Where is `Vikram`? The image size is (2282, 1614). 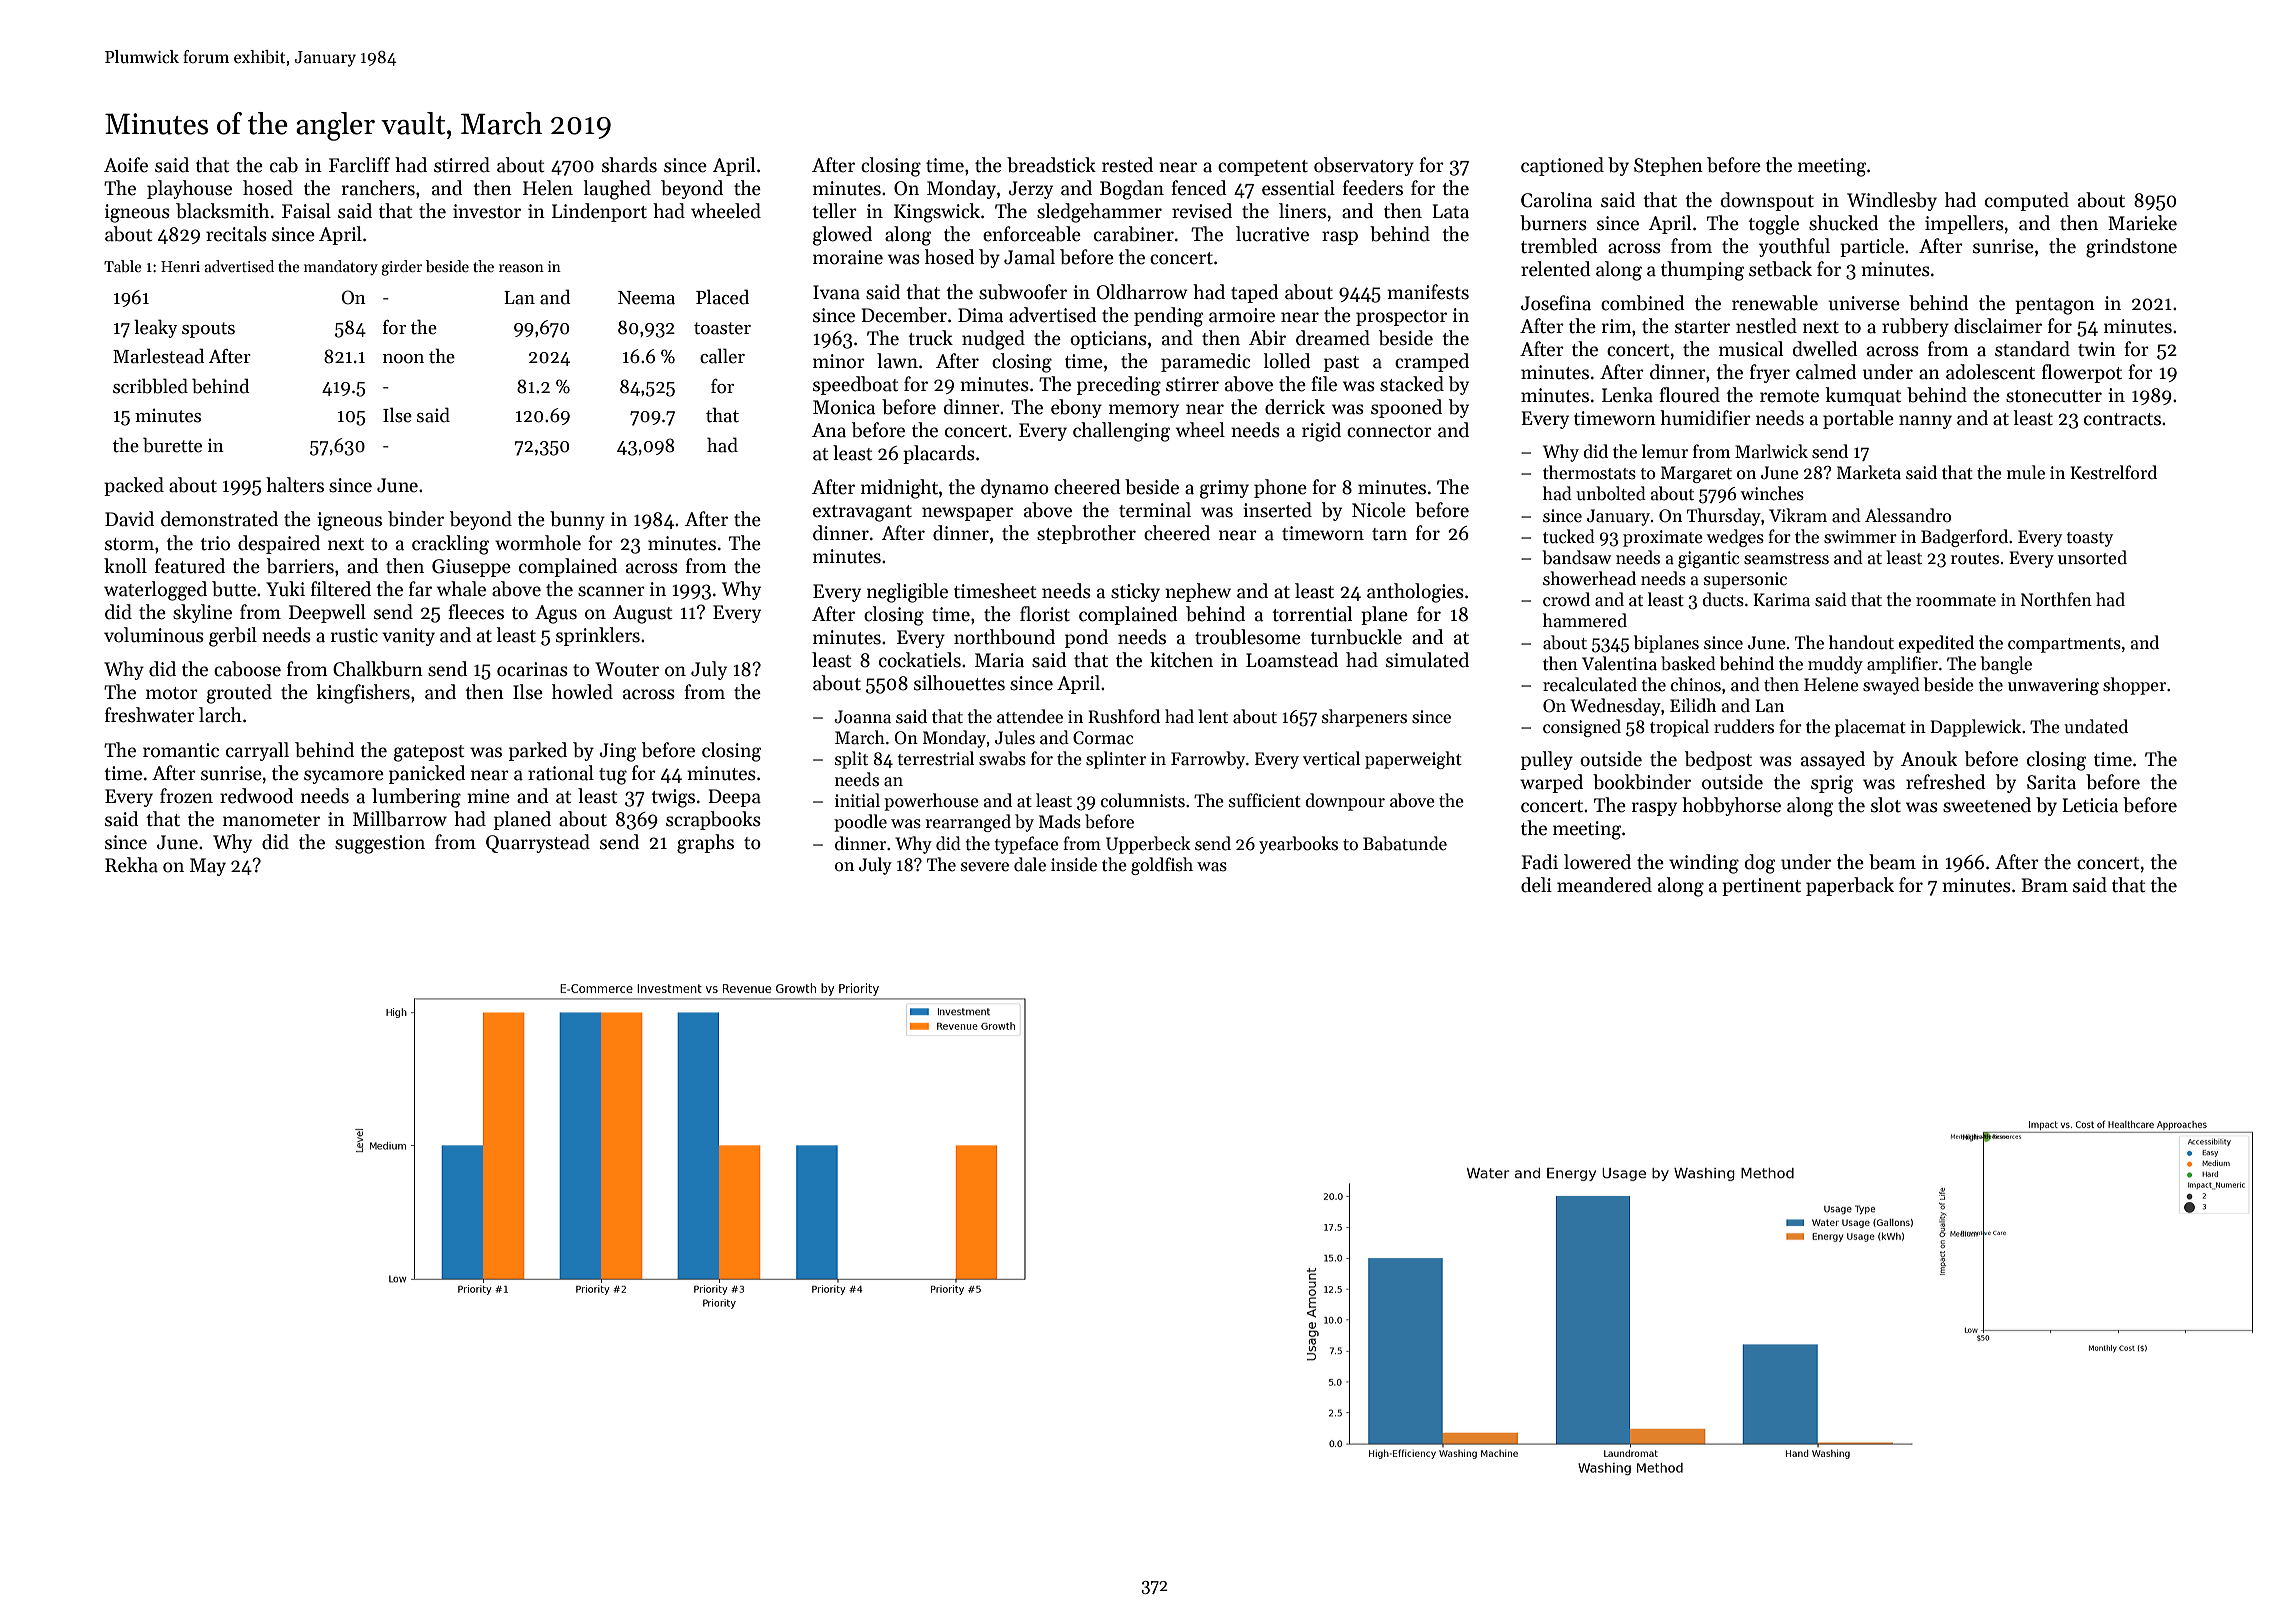 Vikram is located at coordinates (1798, 515).
